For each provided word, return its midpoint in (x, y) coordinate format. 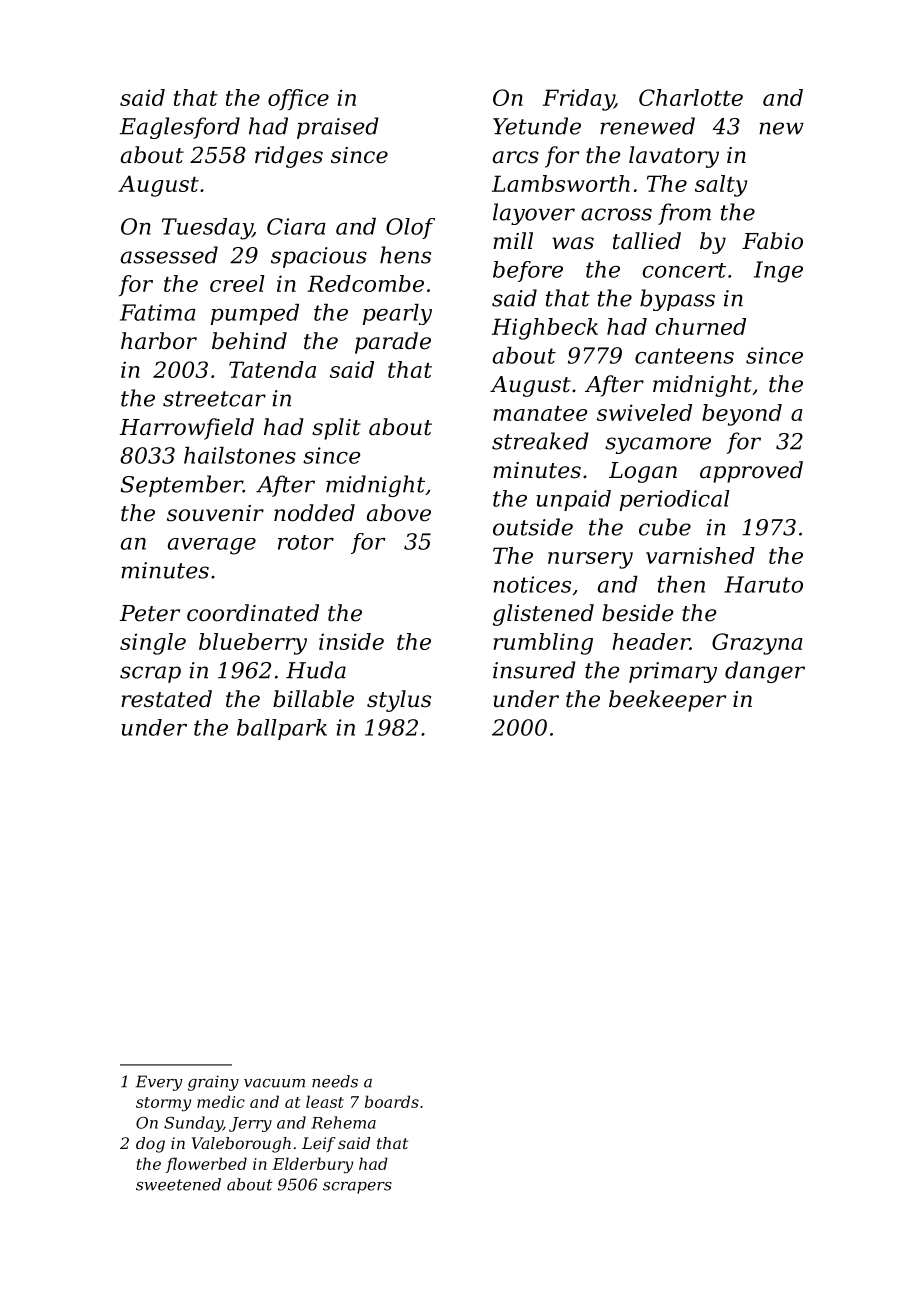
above (399, 513)
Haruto (763, 584)
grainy (213, 1083)
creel (237, 283)
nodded (314, 513)
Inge (778, 272)
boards (392, 1101)
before (528, 271)
